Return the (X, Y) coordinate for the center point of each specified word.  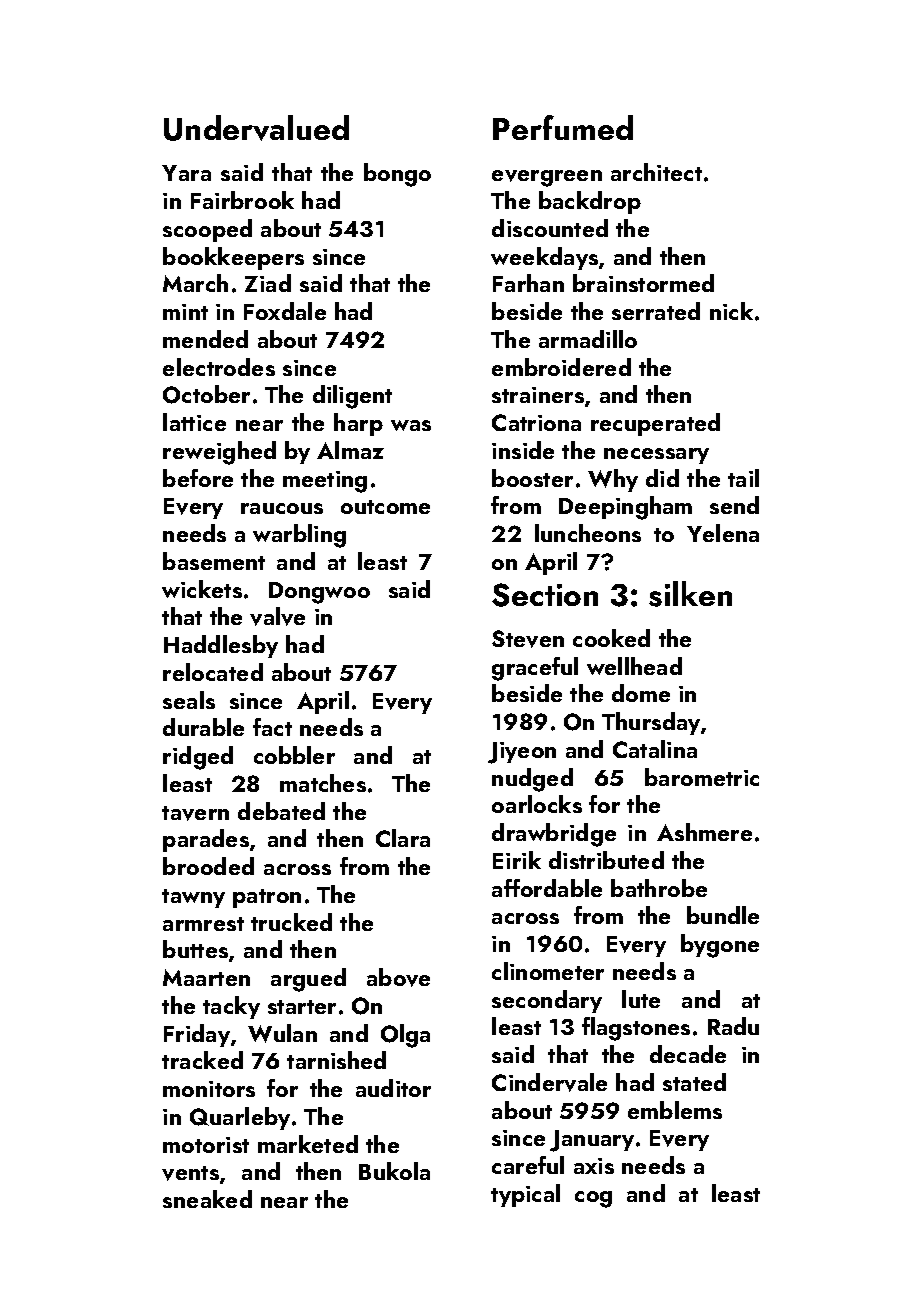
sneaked (207, 1199)
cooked (611, 638)
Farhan (528, 283)
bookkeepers (233, 258)
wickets (202, 589)
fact (272, 727)
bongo (397, 175)
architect (656, 172)
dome (641, 693)
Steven (528, 639)
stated (694, 1082)
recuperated (655, 424)
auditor (393, 1088)
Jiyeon (522, 753)
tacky (231, 1007)
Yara (186, 173)
